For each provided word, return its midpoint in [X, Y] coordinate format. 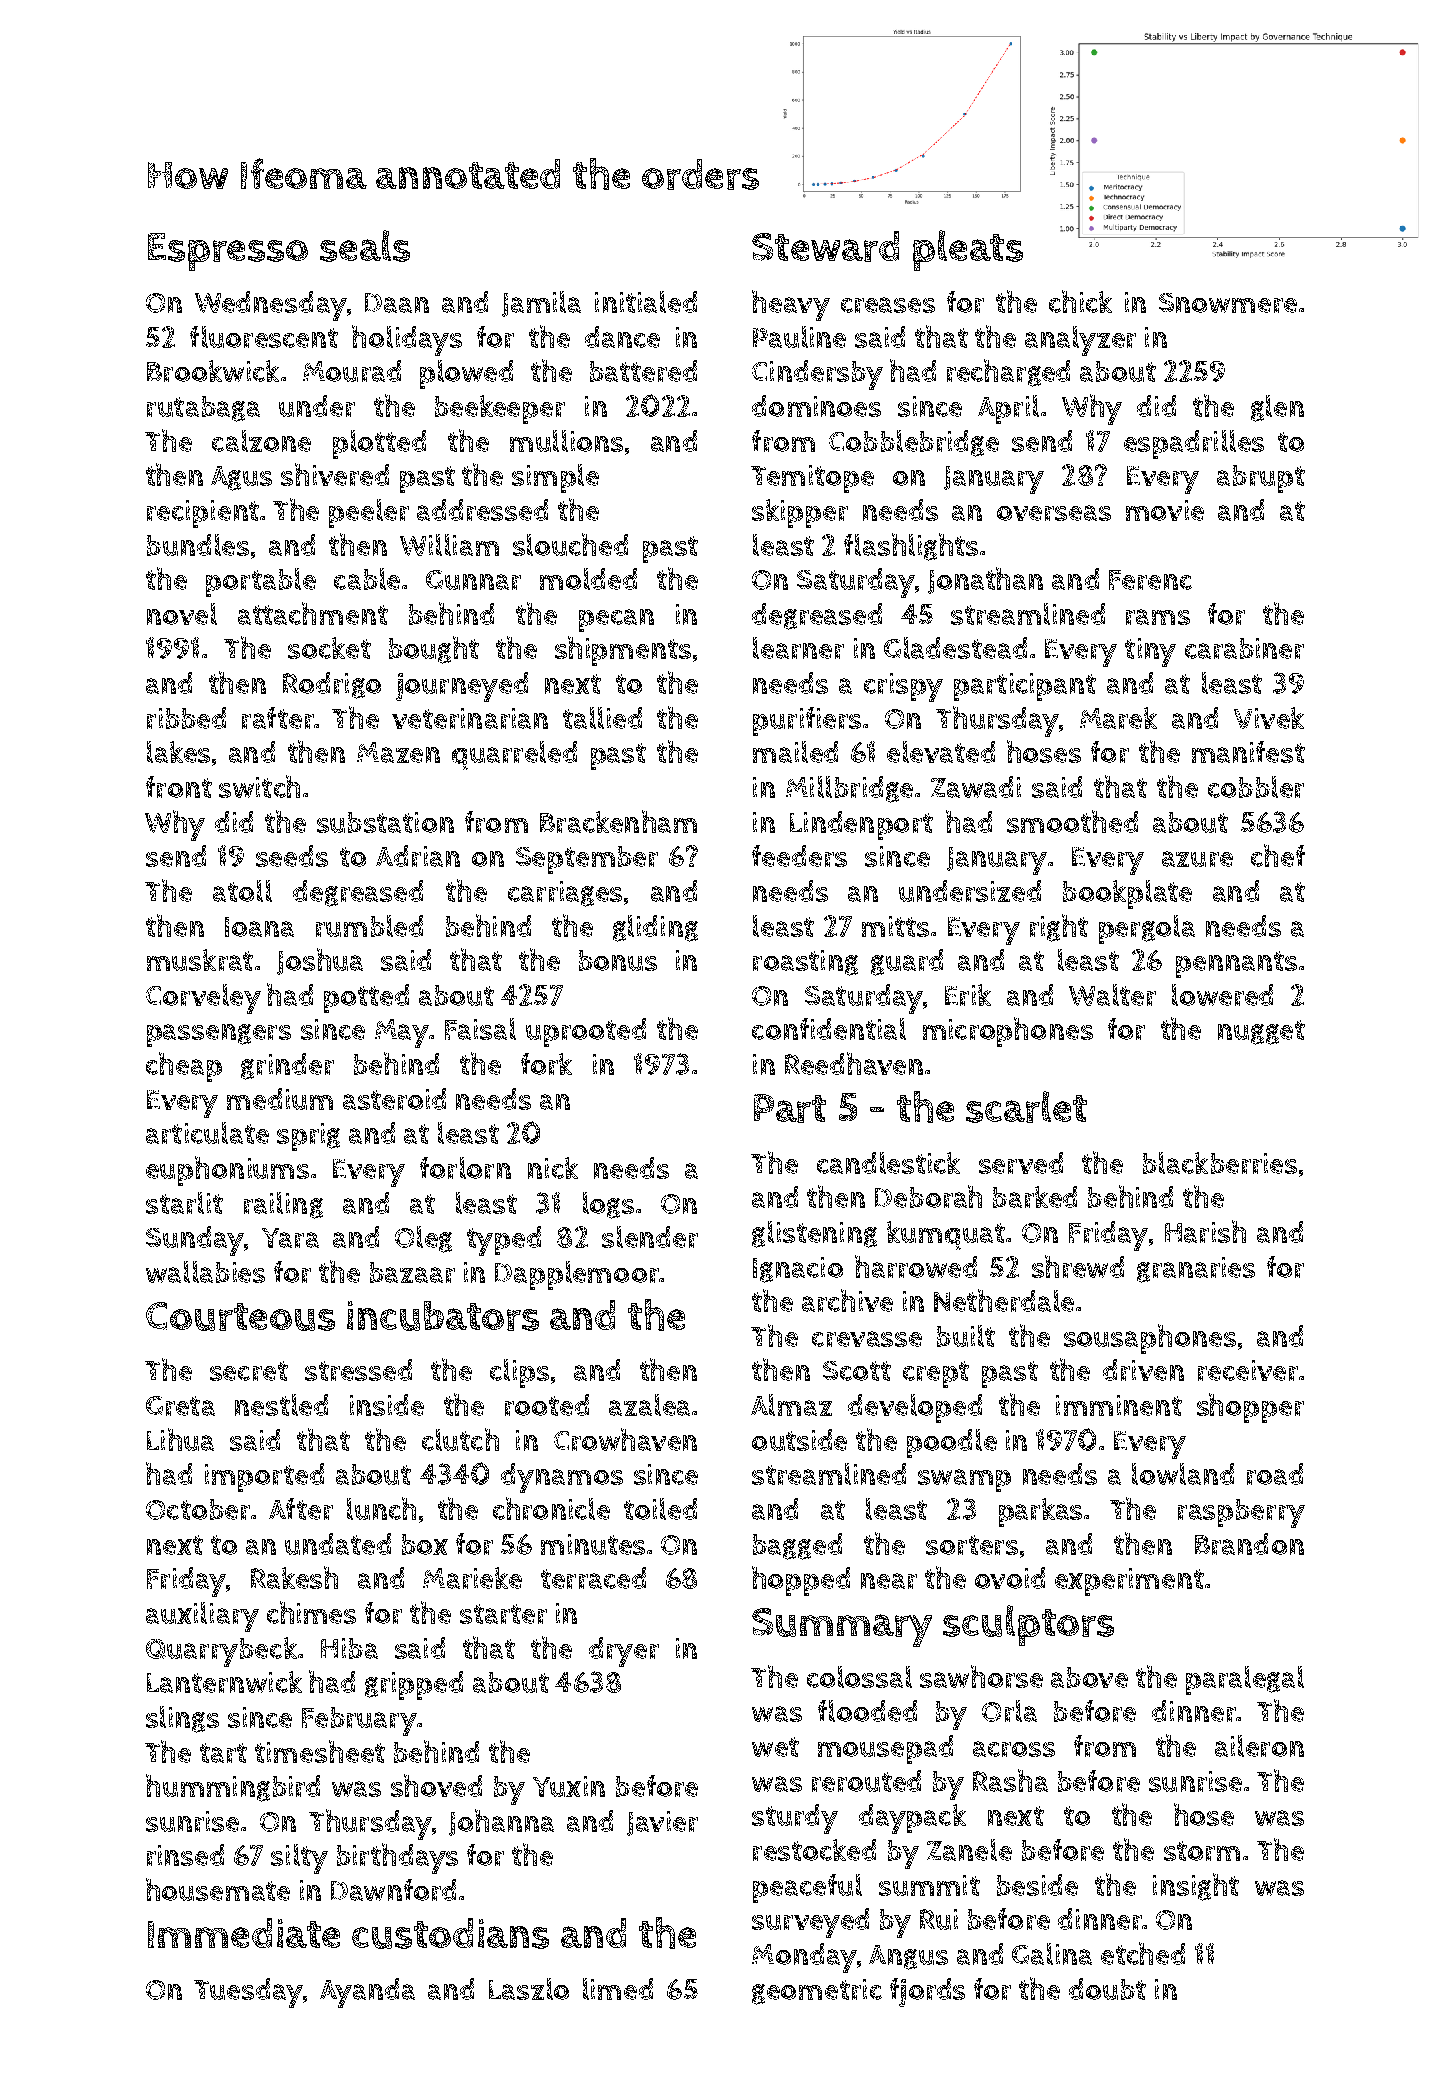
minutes [593, 1544]
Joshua [320, 961]
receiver [1248, 1370]
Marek [1118, 718]
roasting [805, 963]
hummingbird [233, 1788]
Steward [825, 246]
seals [365, 246]
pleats [968, 250]
